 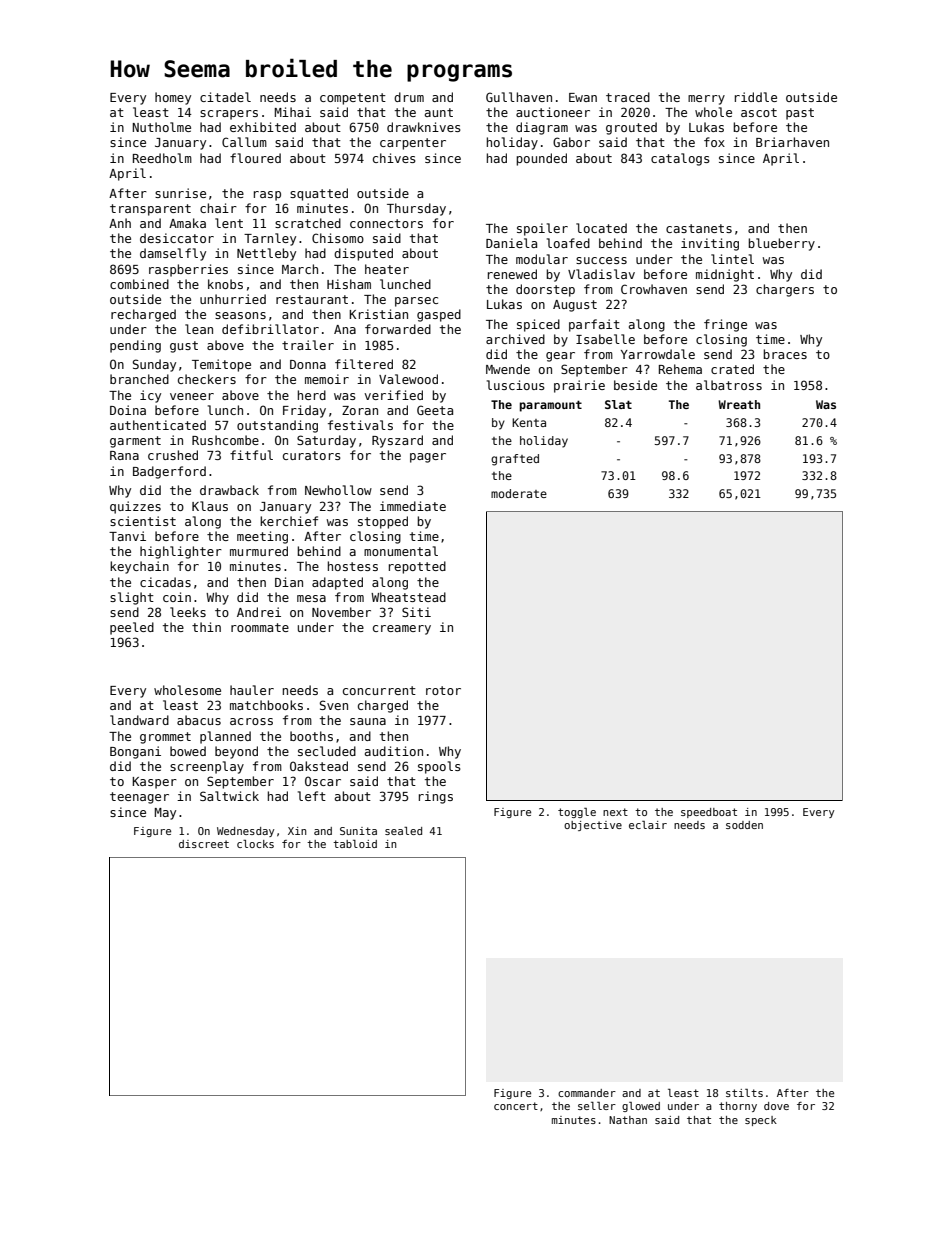 What do you see at coordinates (225, 97) in the screenshot?
I see `citadel` at bounding box center [225, 97].
